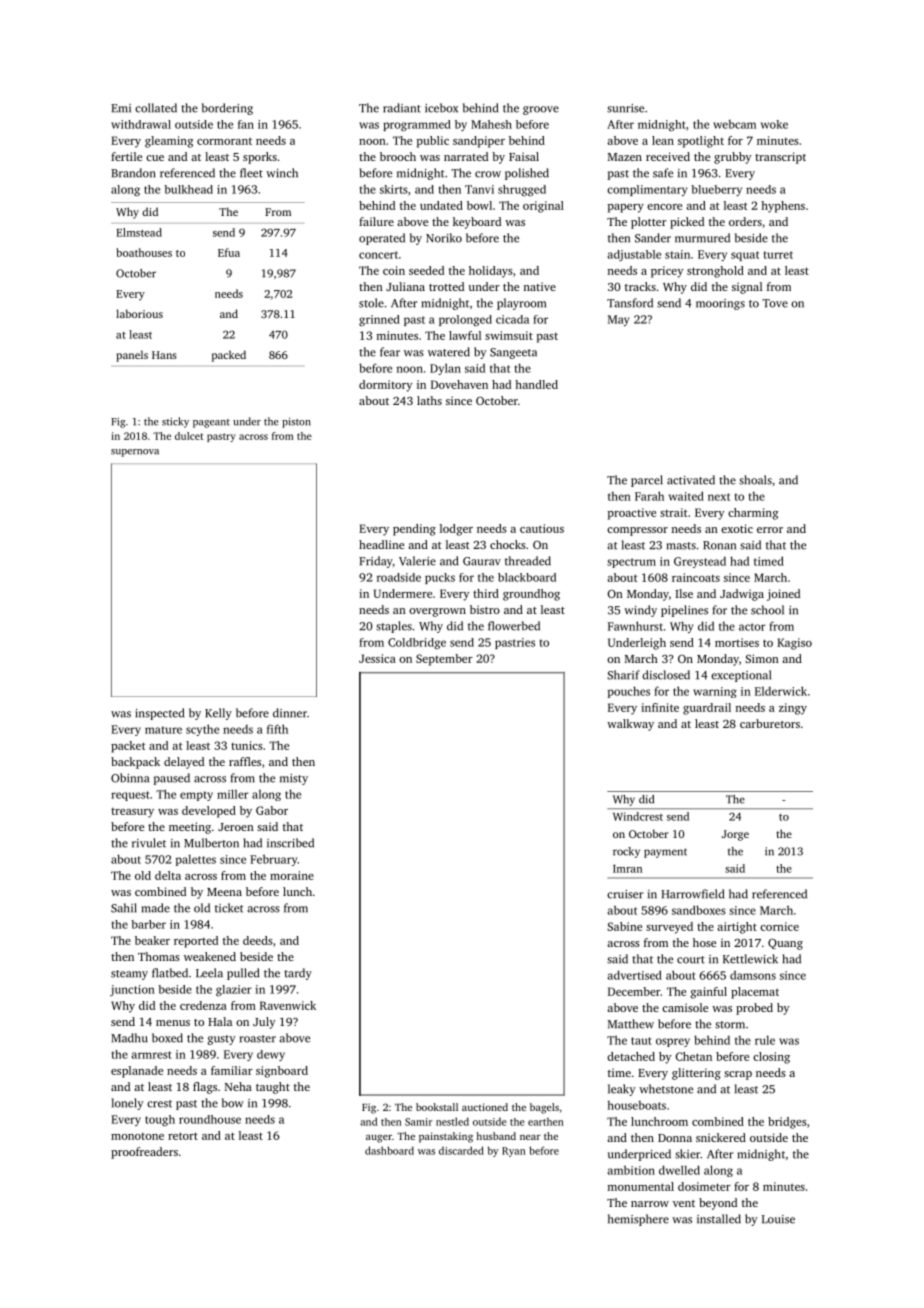 The image size is (924, 1308). What do you see at coordinates (461, 1150) in the screenshot?
I see `discarded` at bounding box center [461, 1150].
